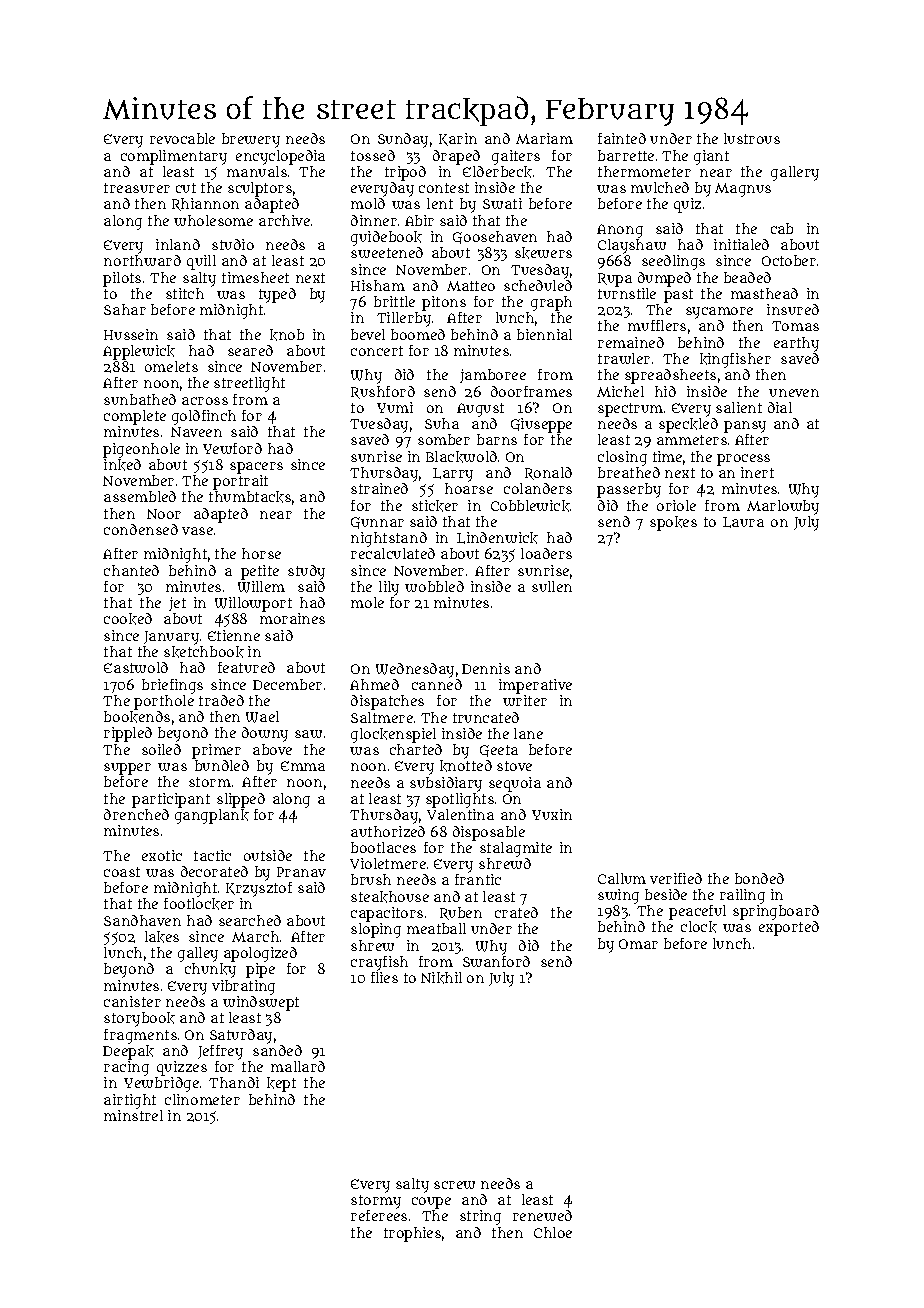 This page has height=1308, width=924. Describe the element at coordinates (412, 1234) in the page. I see `trophies` at that location.
